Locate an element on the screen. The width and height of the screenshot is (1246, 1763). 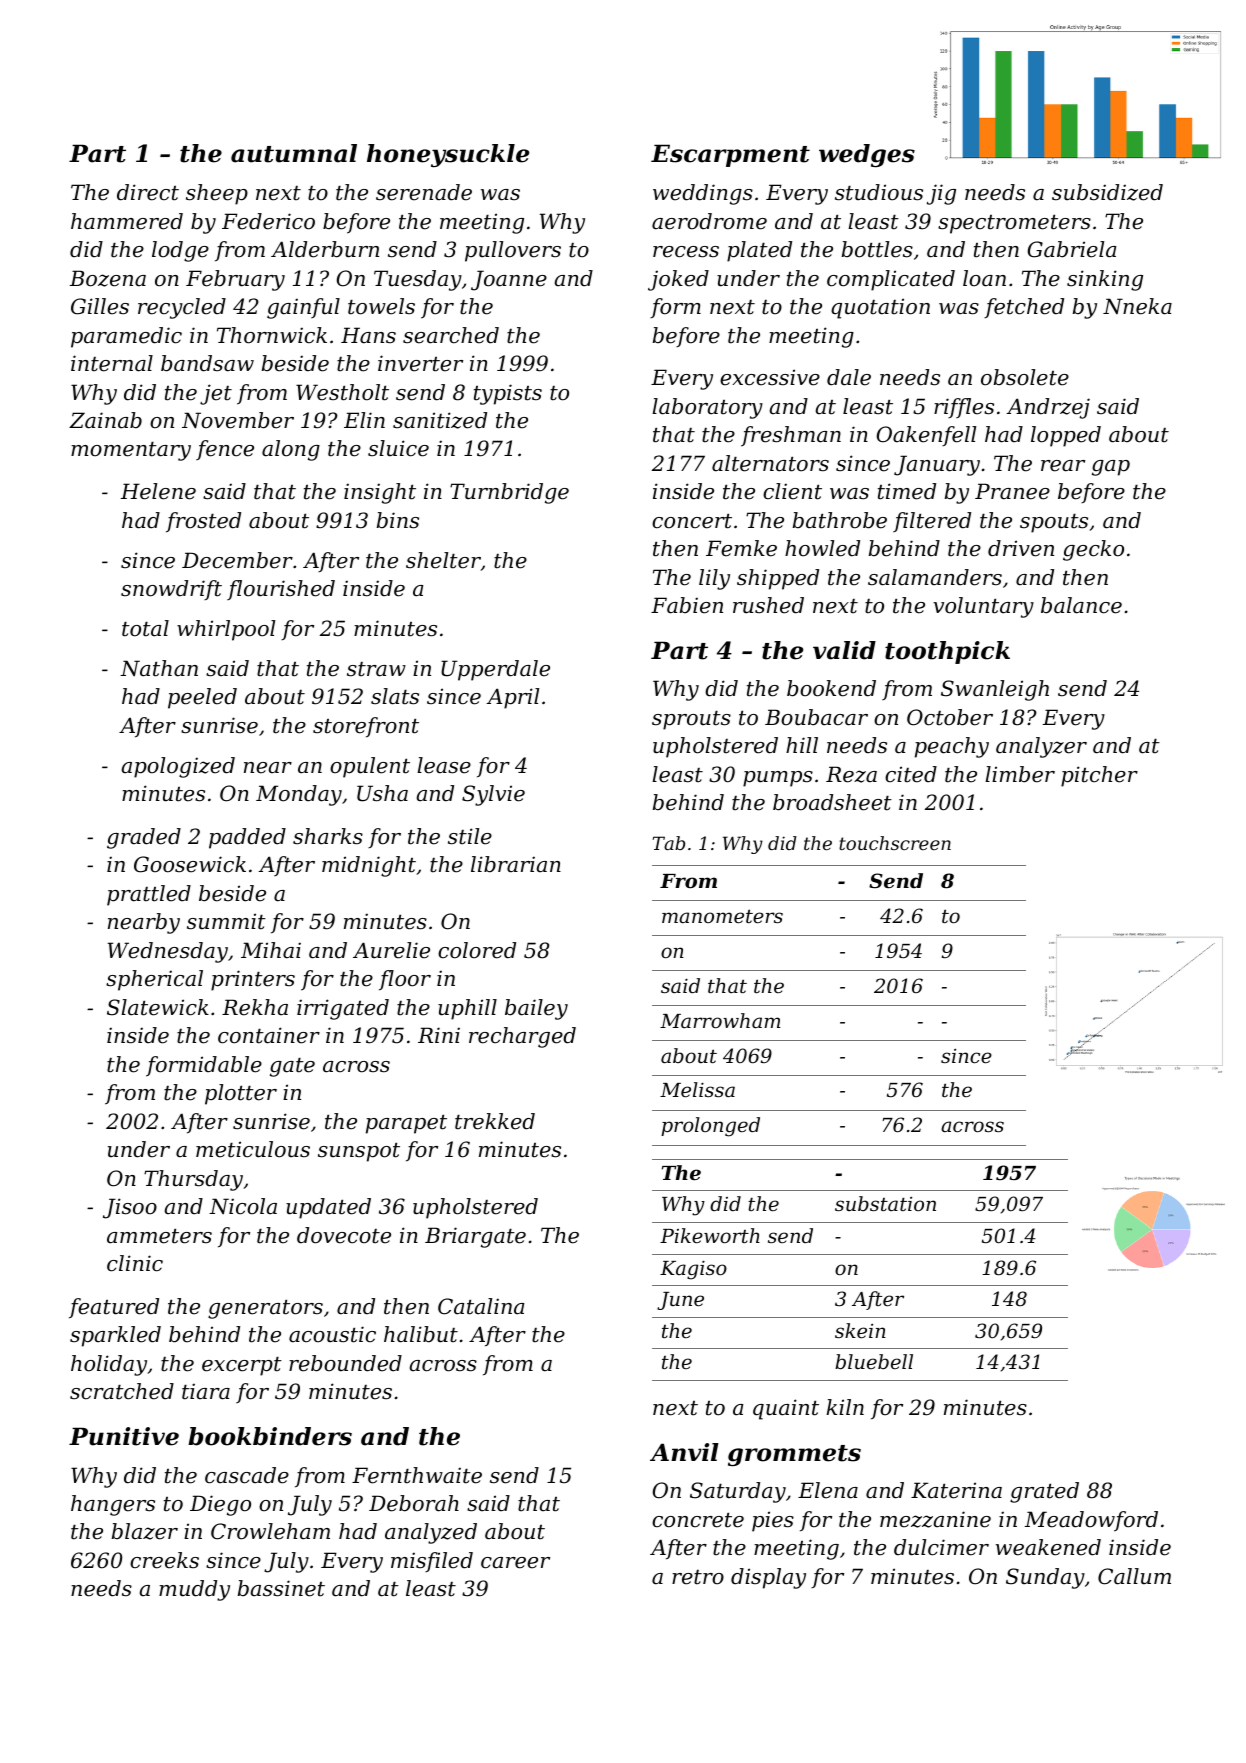
display is located at coordinates (768, 1578).
